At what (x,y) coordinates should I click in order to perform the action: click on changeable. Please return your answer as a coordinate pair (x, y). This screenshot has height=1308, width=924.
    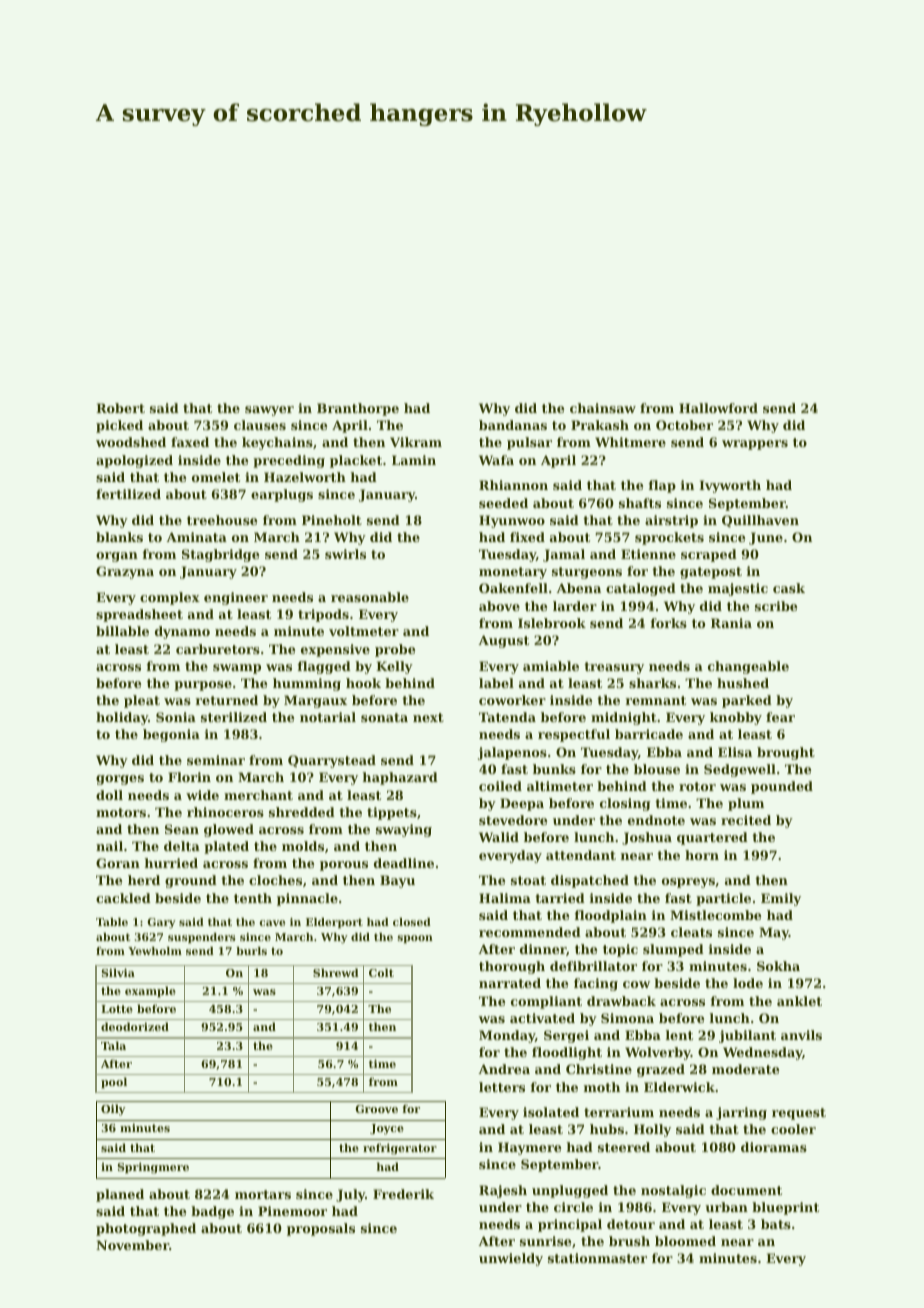
    Looking at the image, I should click on (748, 667).
